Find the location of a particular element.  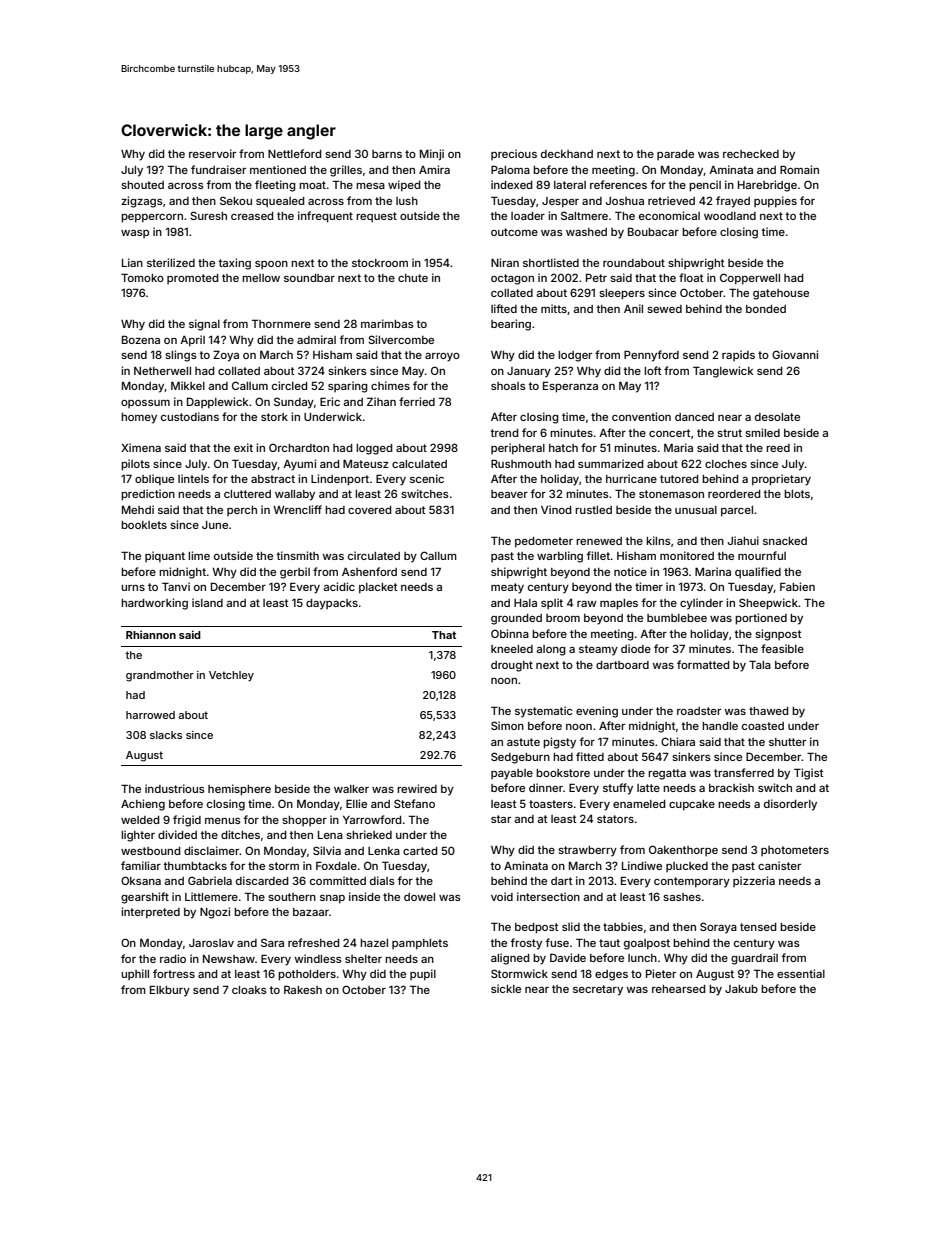

booklets is located at coordinates (144, 525).
